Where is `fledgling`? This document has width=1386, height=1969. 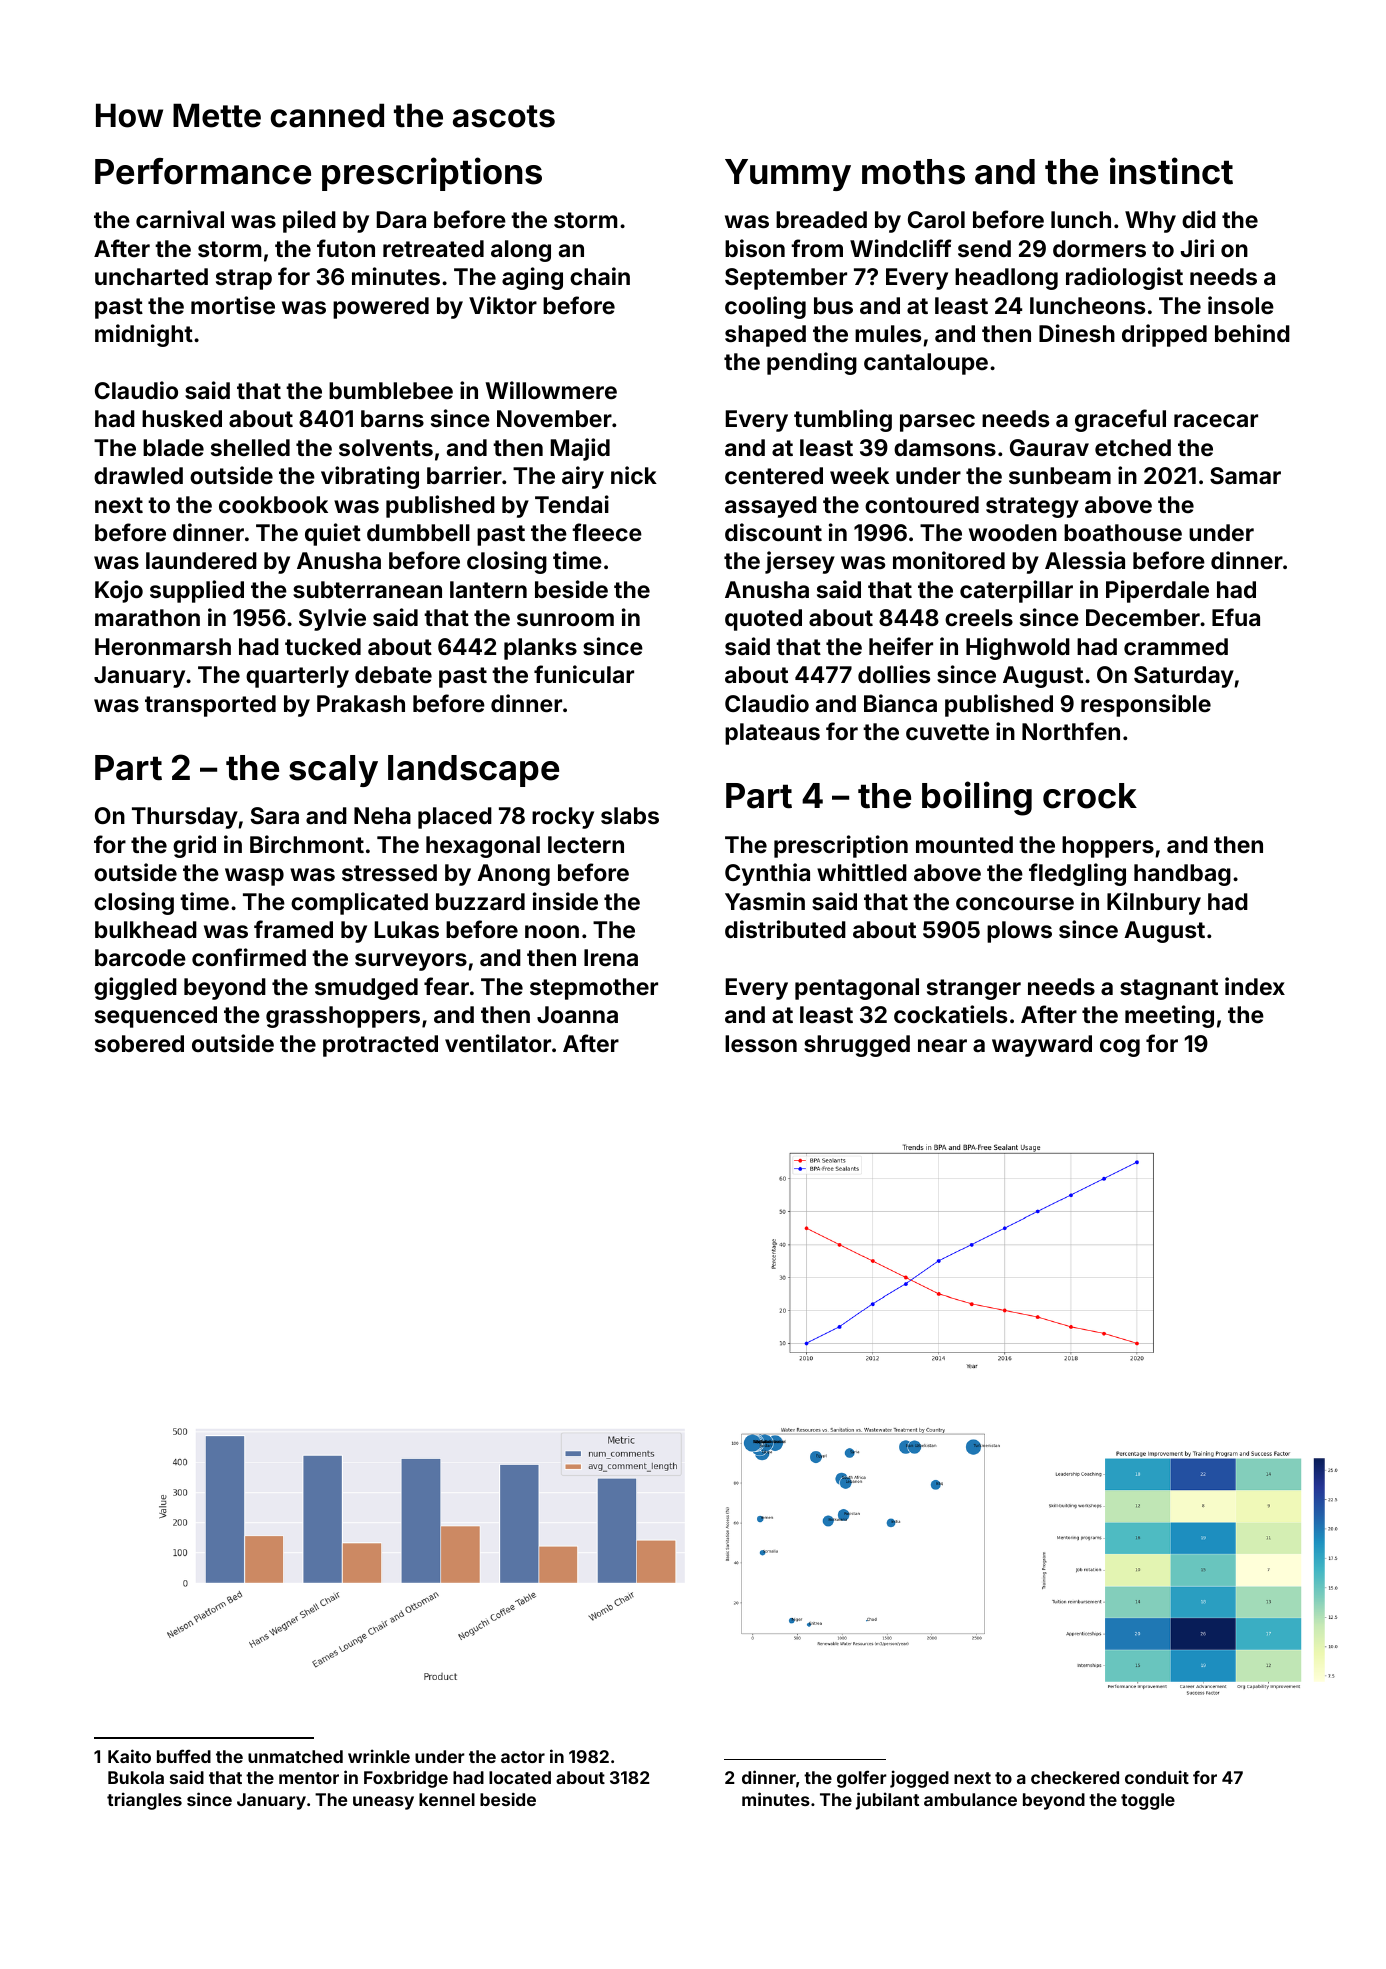 fledgling is located at coordinates (1077, 874).
